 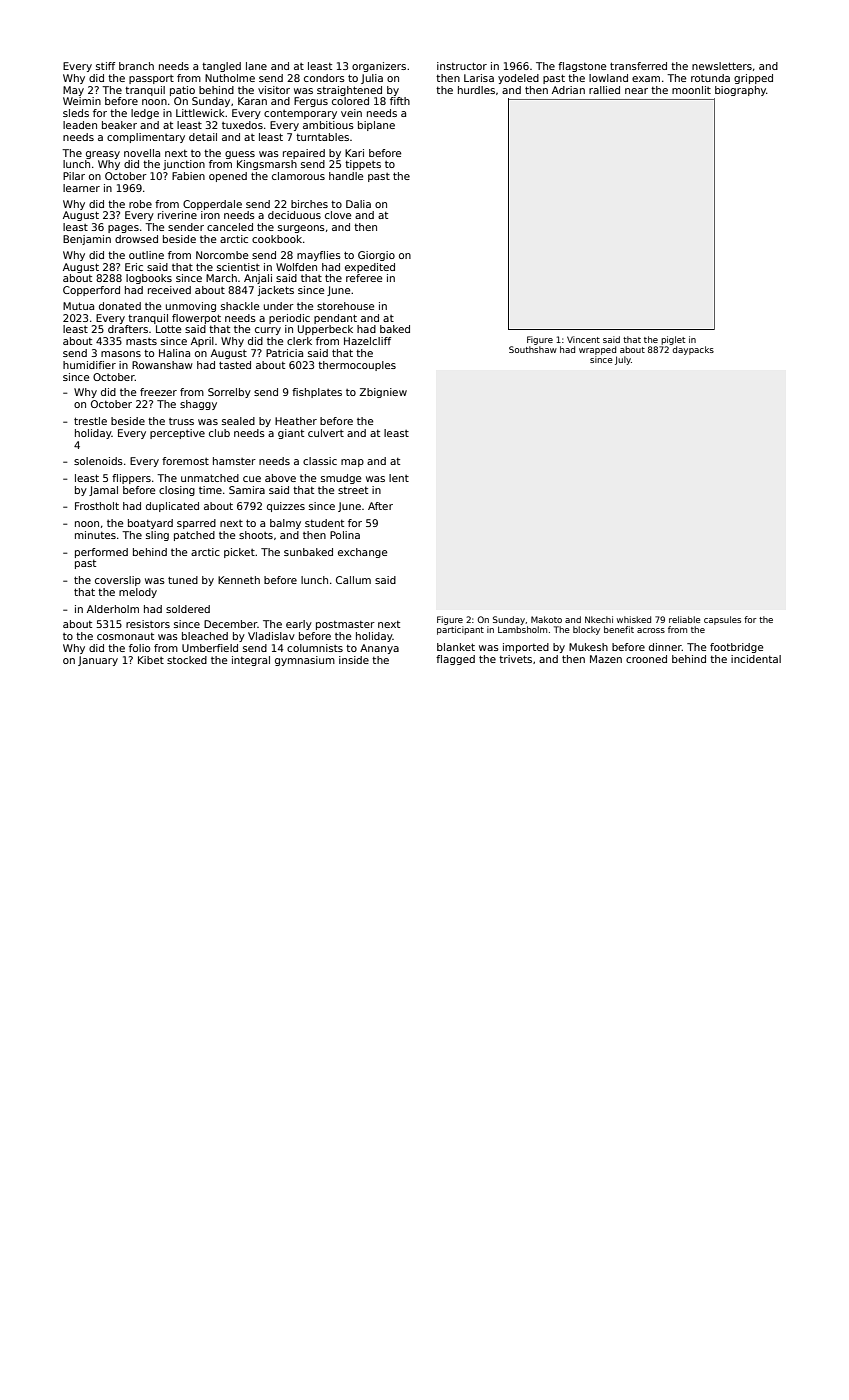 I want to click on Vincent, so click(x=583, y=339).
